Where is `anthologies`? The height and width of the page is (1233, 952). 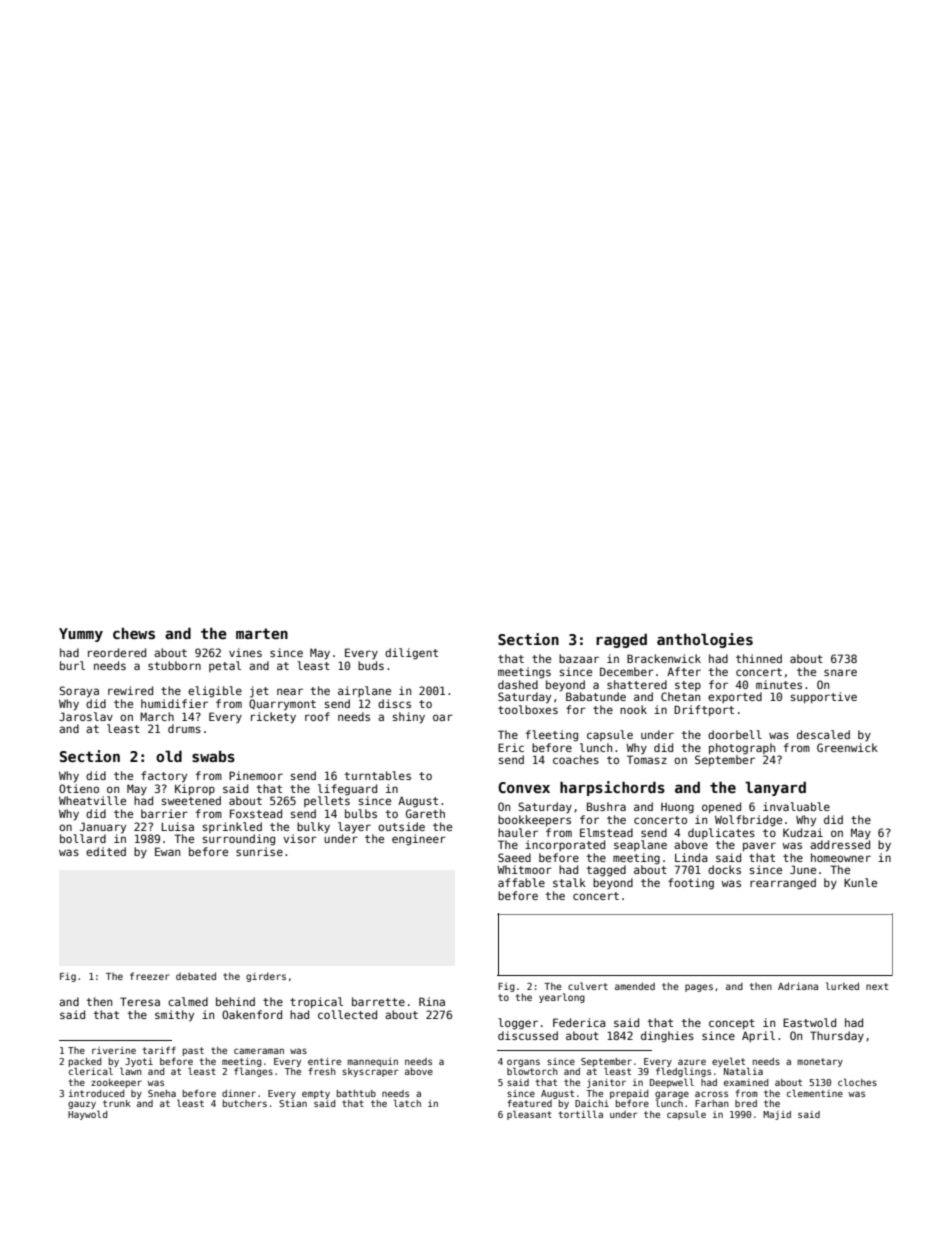
anthologies is located at coordinates (705, 640).
